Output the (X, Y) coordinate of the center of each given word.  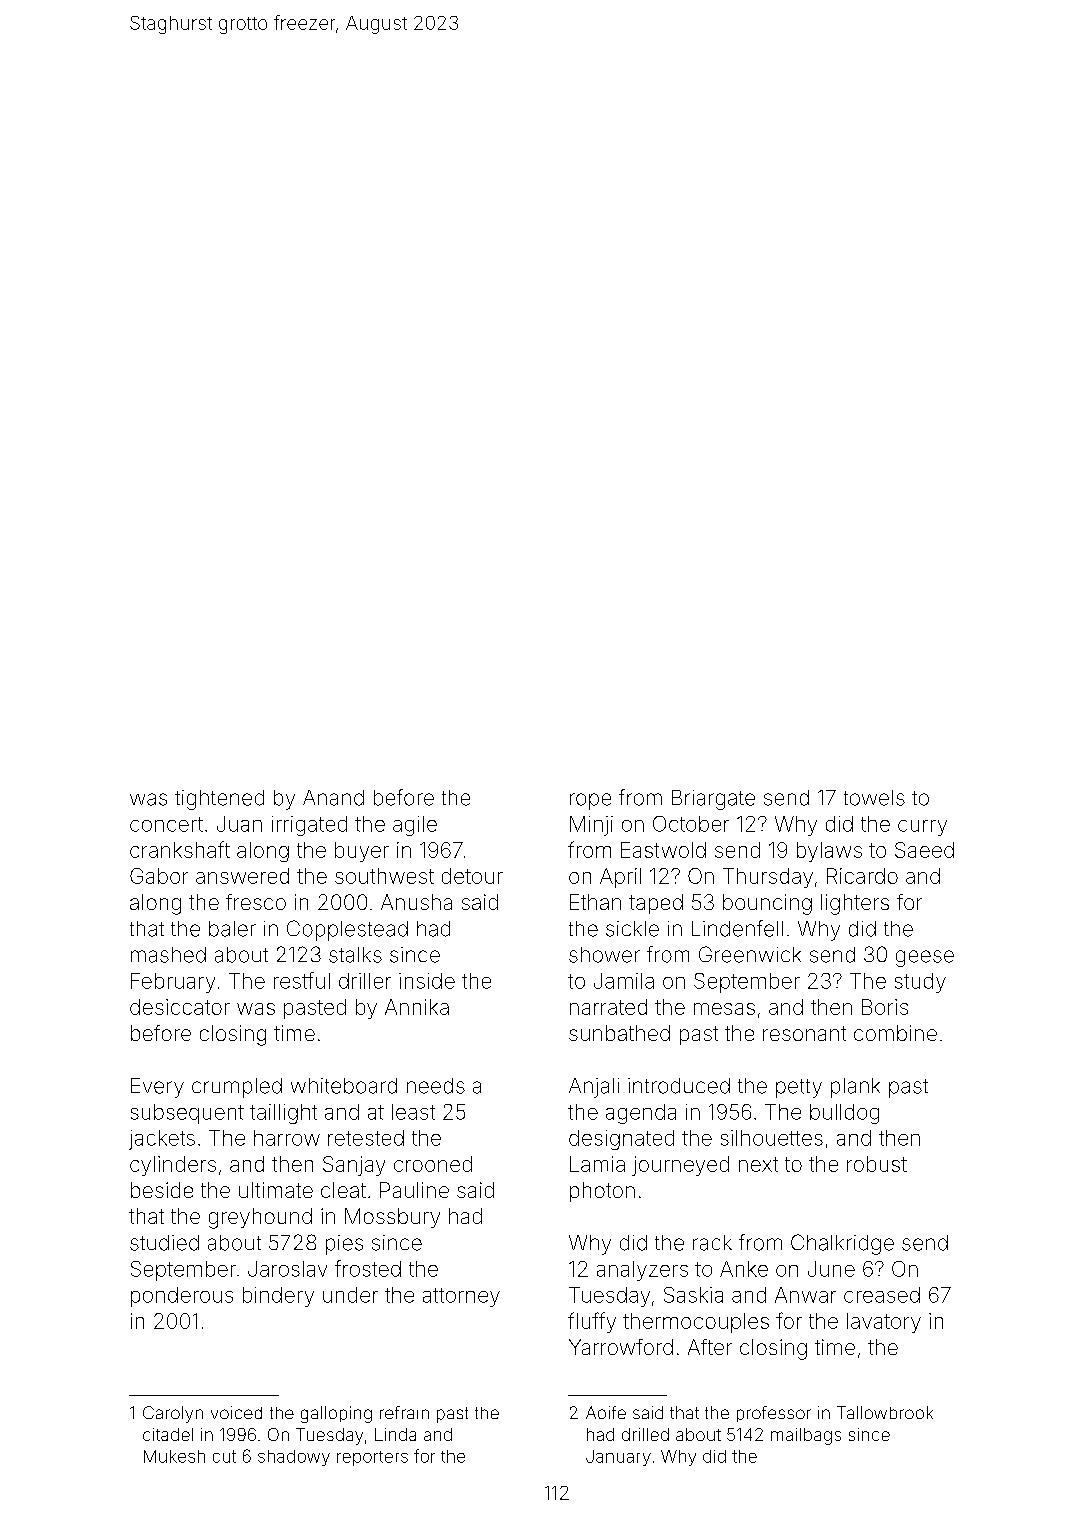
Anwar (805, 1295)
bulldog (844, 1114)
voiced (236, 1412)
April (620, 878)
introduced (679, 1086)
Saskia (693, 1295)
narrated (608, 1007)
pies (344, 1245)
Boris (885, 1007)
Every (157, 1088)
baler (232, 929)
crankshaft (180, 849)
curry (922, 828)
